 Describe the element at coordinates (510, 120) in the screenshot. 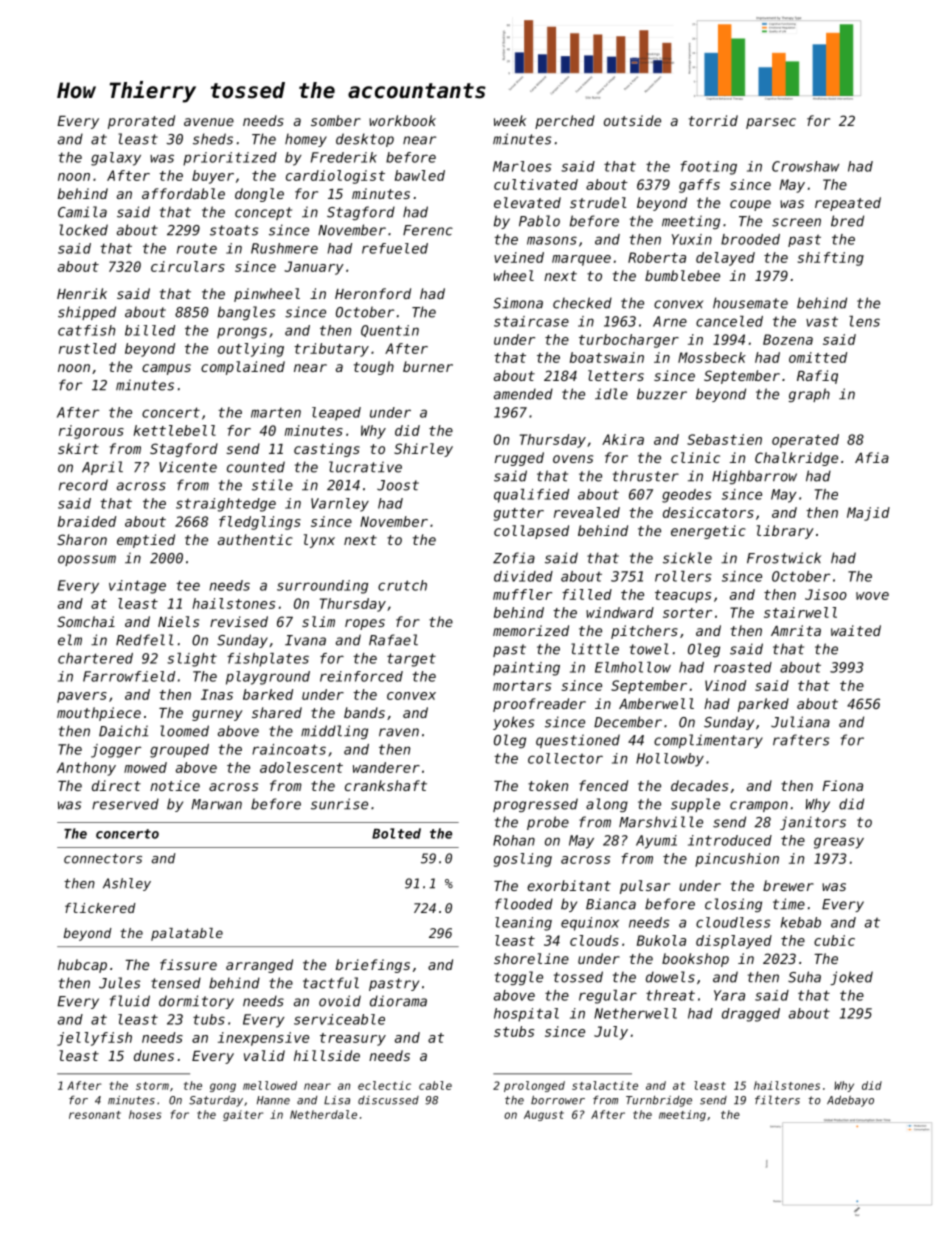

I see `week` at that location.
